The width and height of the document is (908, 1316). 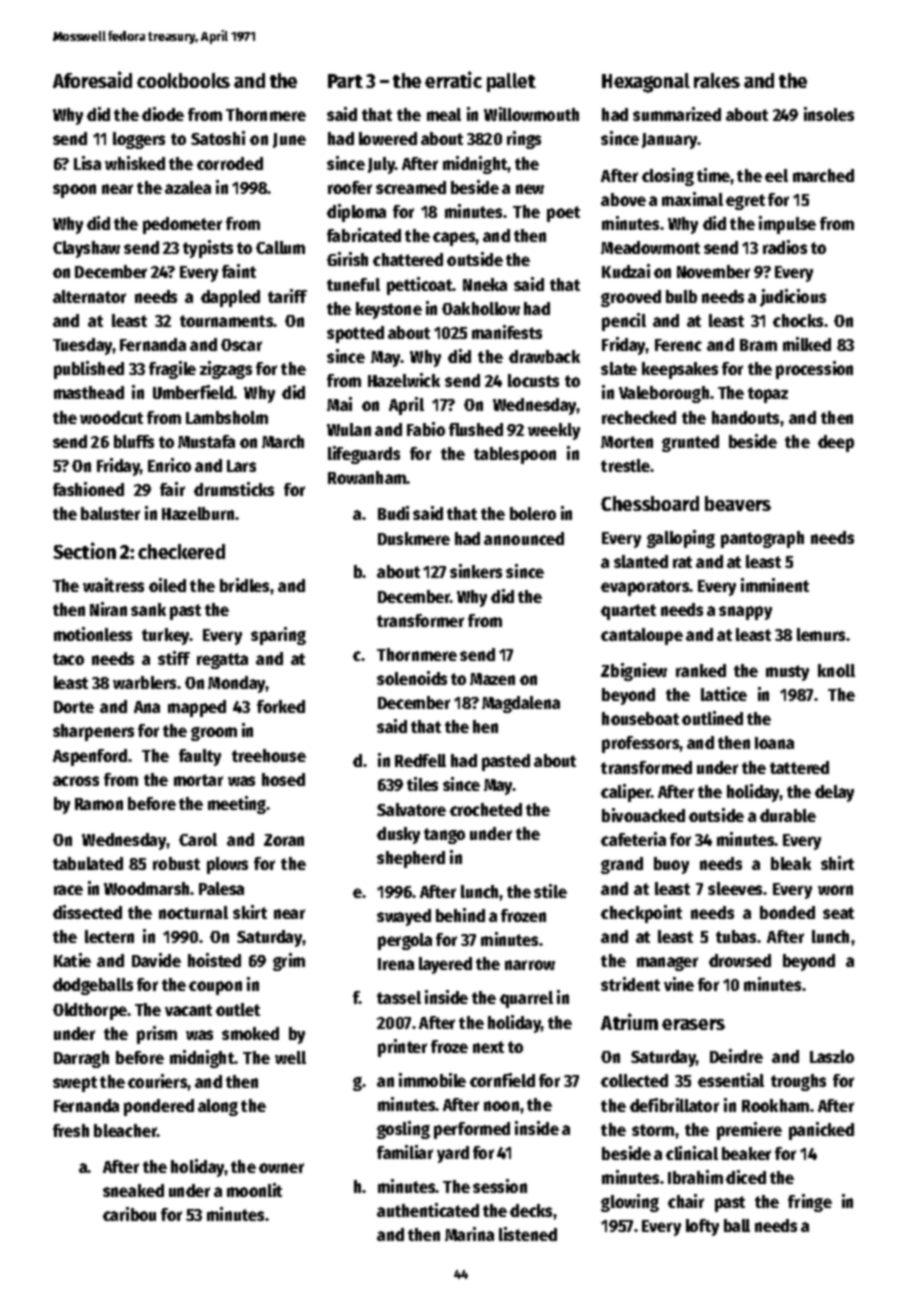 I want to click on Redfell, so click(x=420, y=760).
